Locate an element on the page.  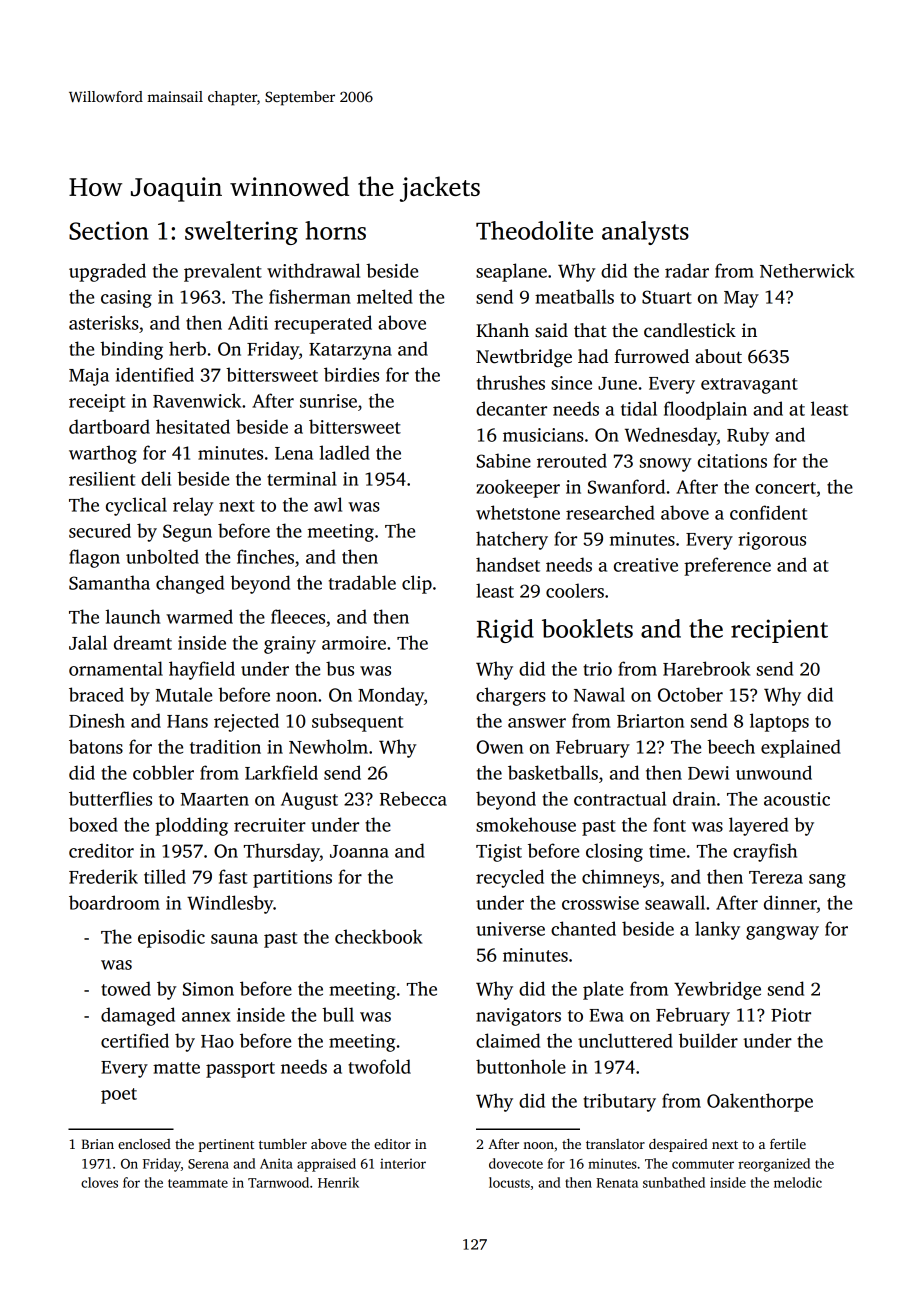
locusts is located at coordinates (509, 1182).
